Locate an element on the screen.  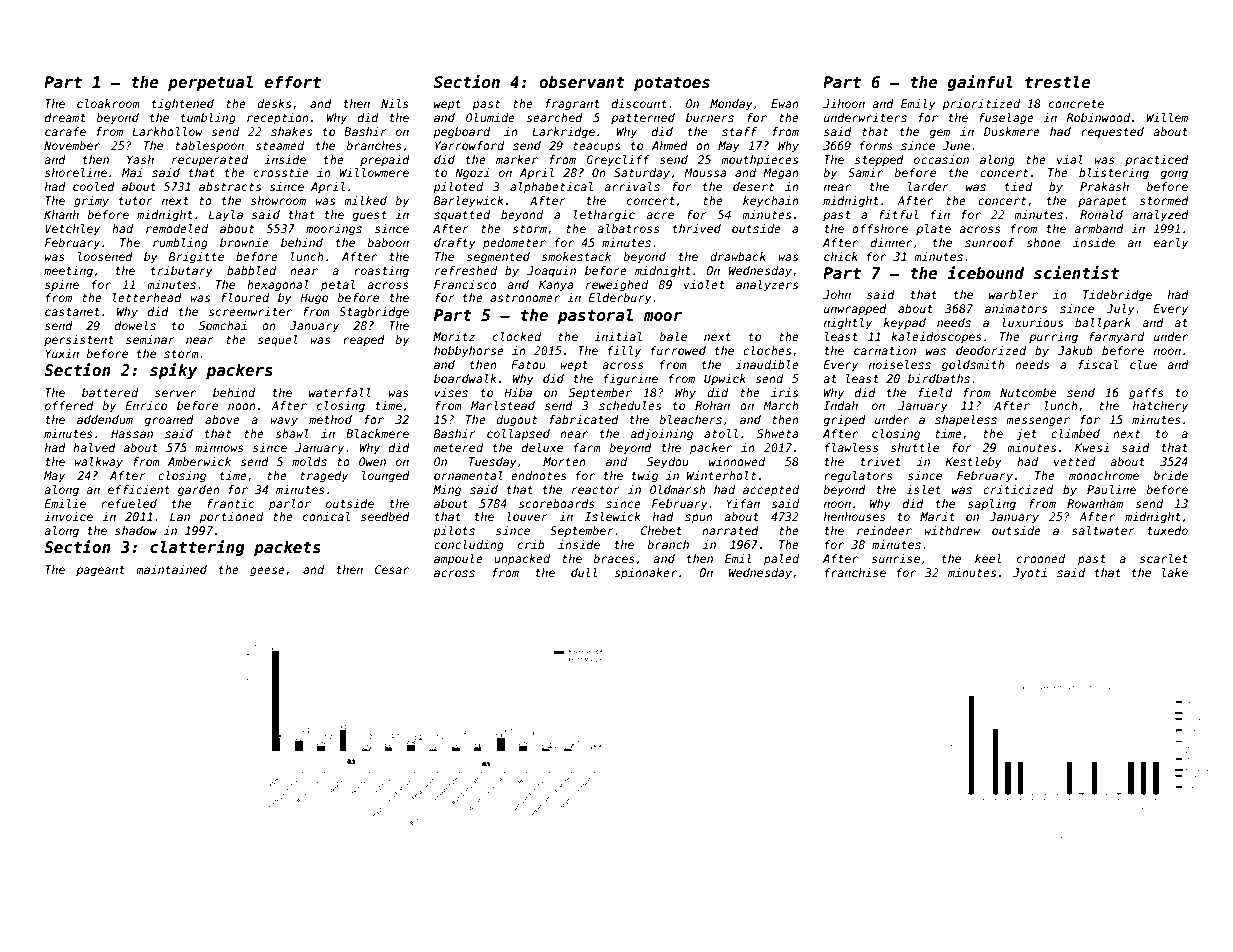
spinnaker is located at coordinates (645, 574).
